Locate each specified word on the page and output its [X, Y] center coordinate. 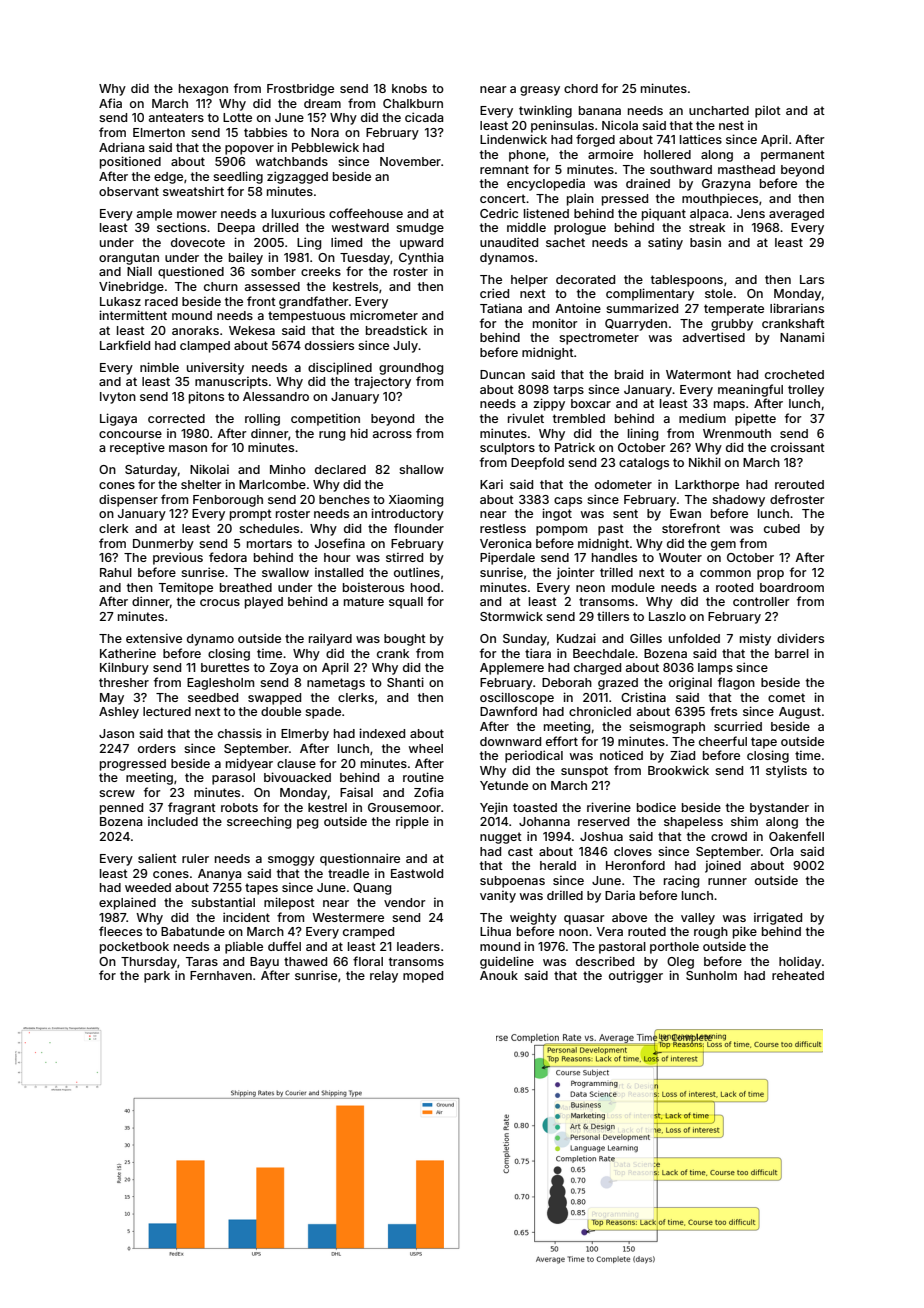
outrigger [636, 976]
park [157, 977]
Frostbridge [300, 89]
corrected [176, 418]
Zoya [284, 669]
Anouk [499, 975]
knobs [409, 88]
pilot [768, 111]
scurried [738, 726]
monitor [555, 323]
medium [702, 418]
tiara [538, 653]
